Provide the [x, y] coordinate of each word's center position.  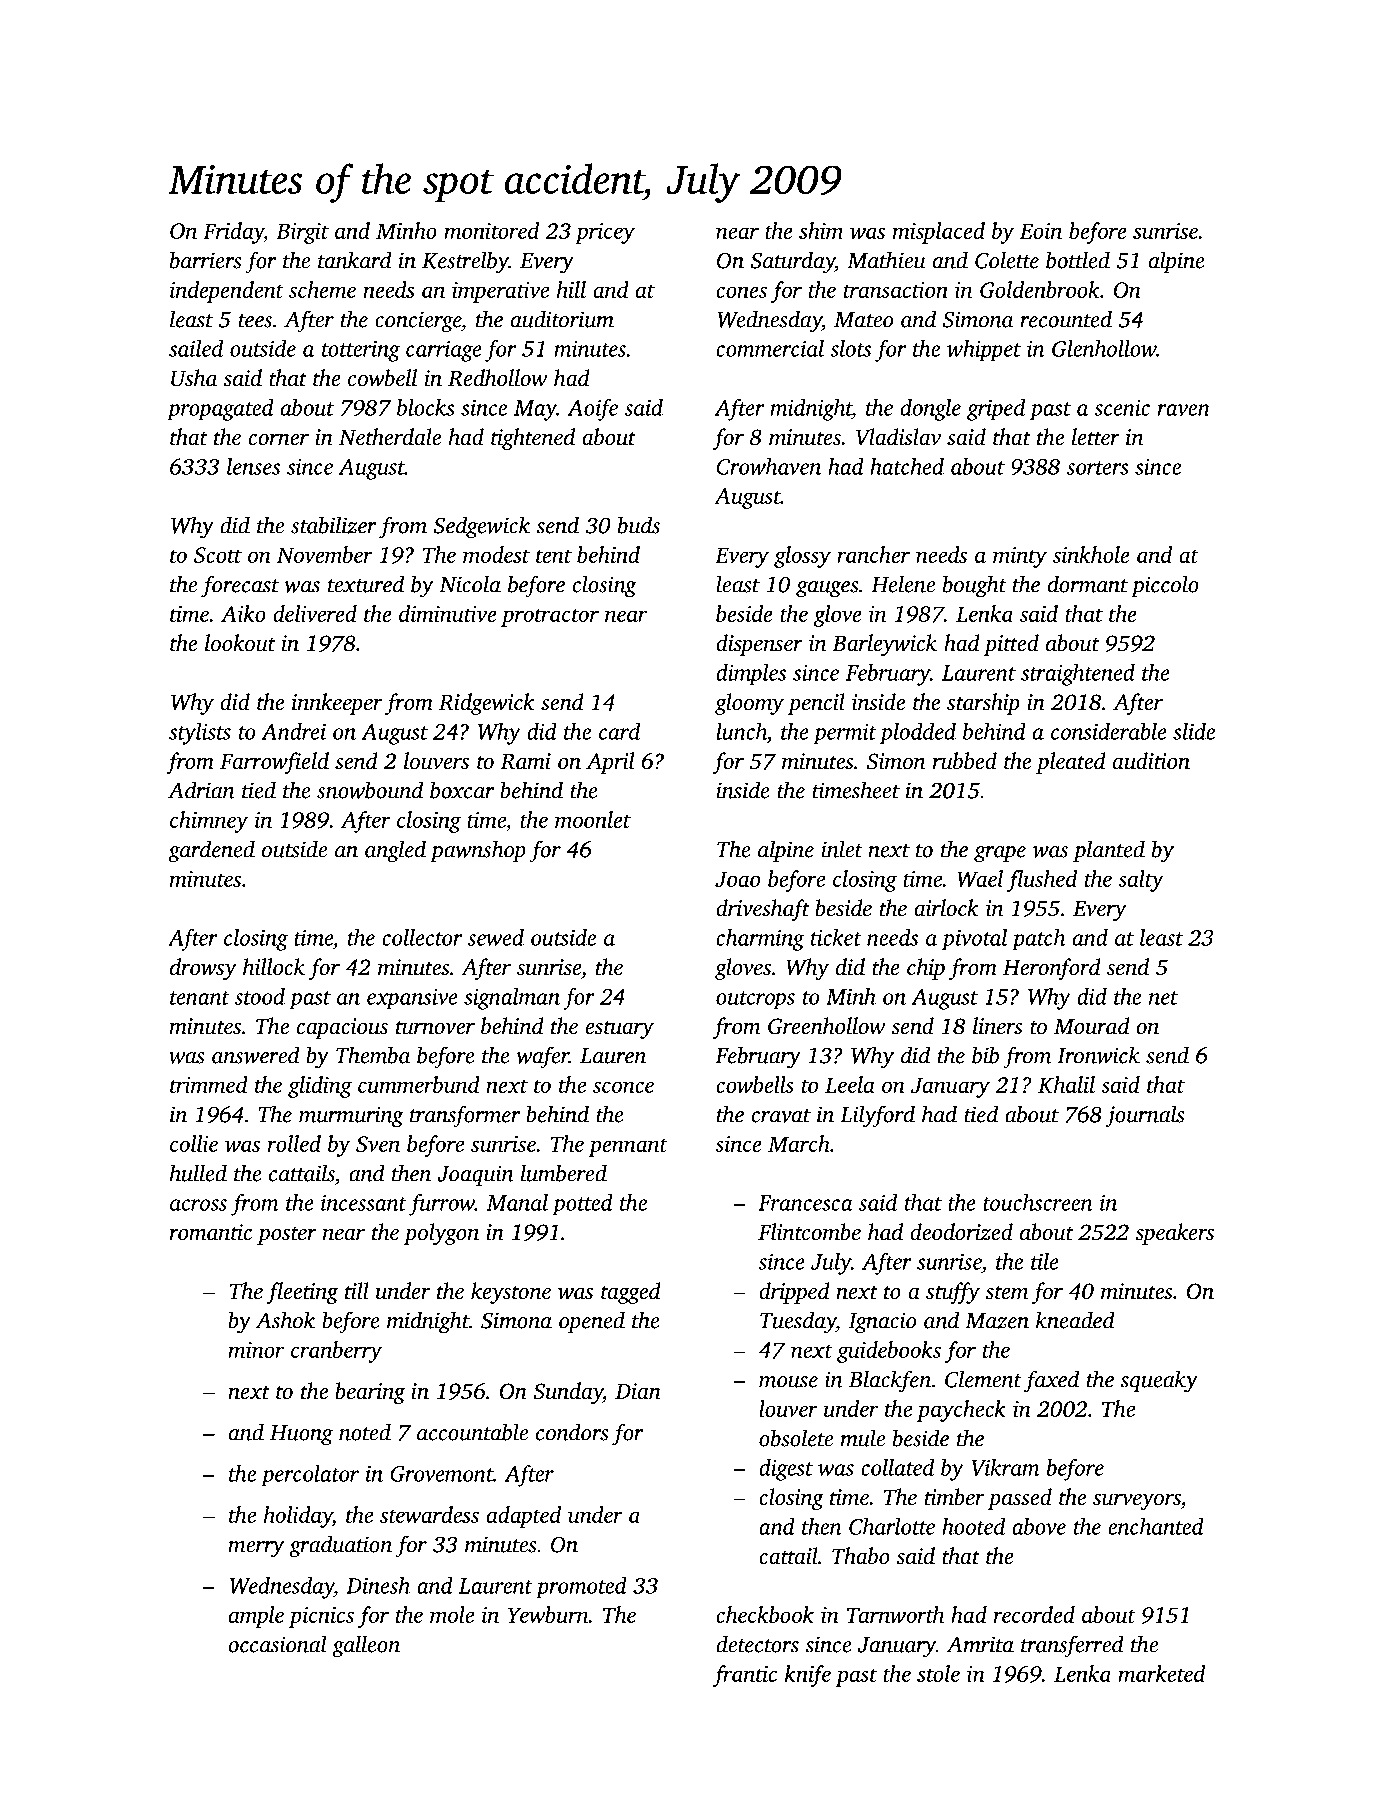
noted [365, 1432]
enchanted [1156, 1526]
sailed [196, 348]
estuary [620, 1030]
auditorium [562, 319]
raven [1184, 410]
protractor [550, 617]
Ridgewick [487, 704]
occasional [277, 1644]
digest [786, 1470]
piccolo [1165, 586]
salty [1141, 881]
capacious [342, 1028]
